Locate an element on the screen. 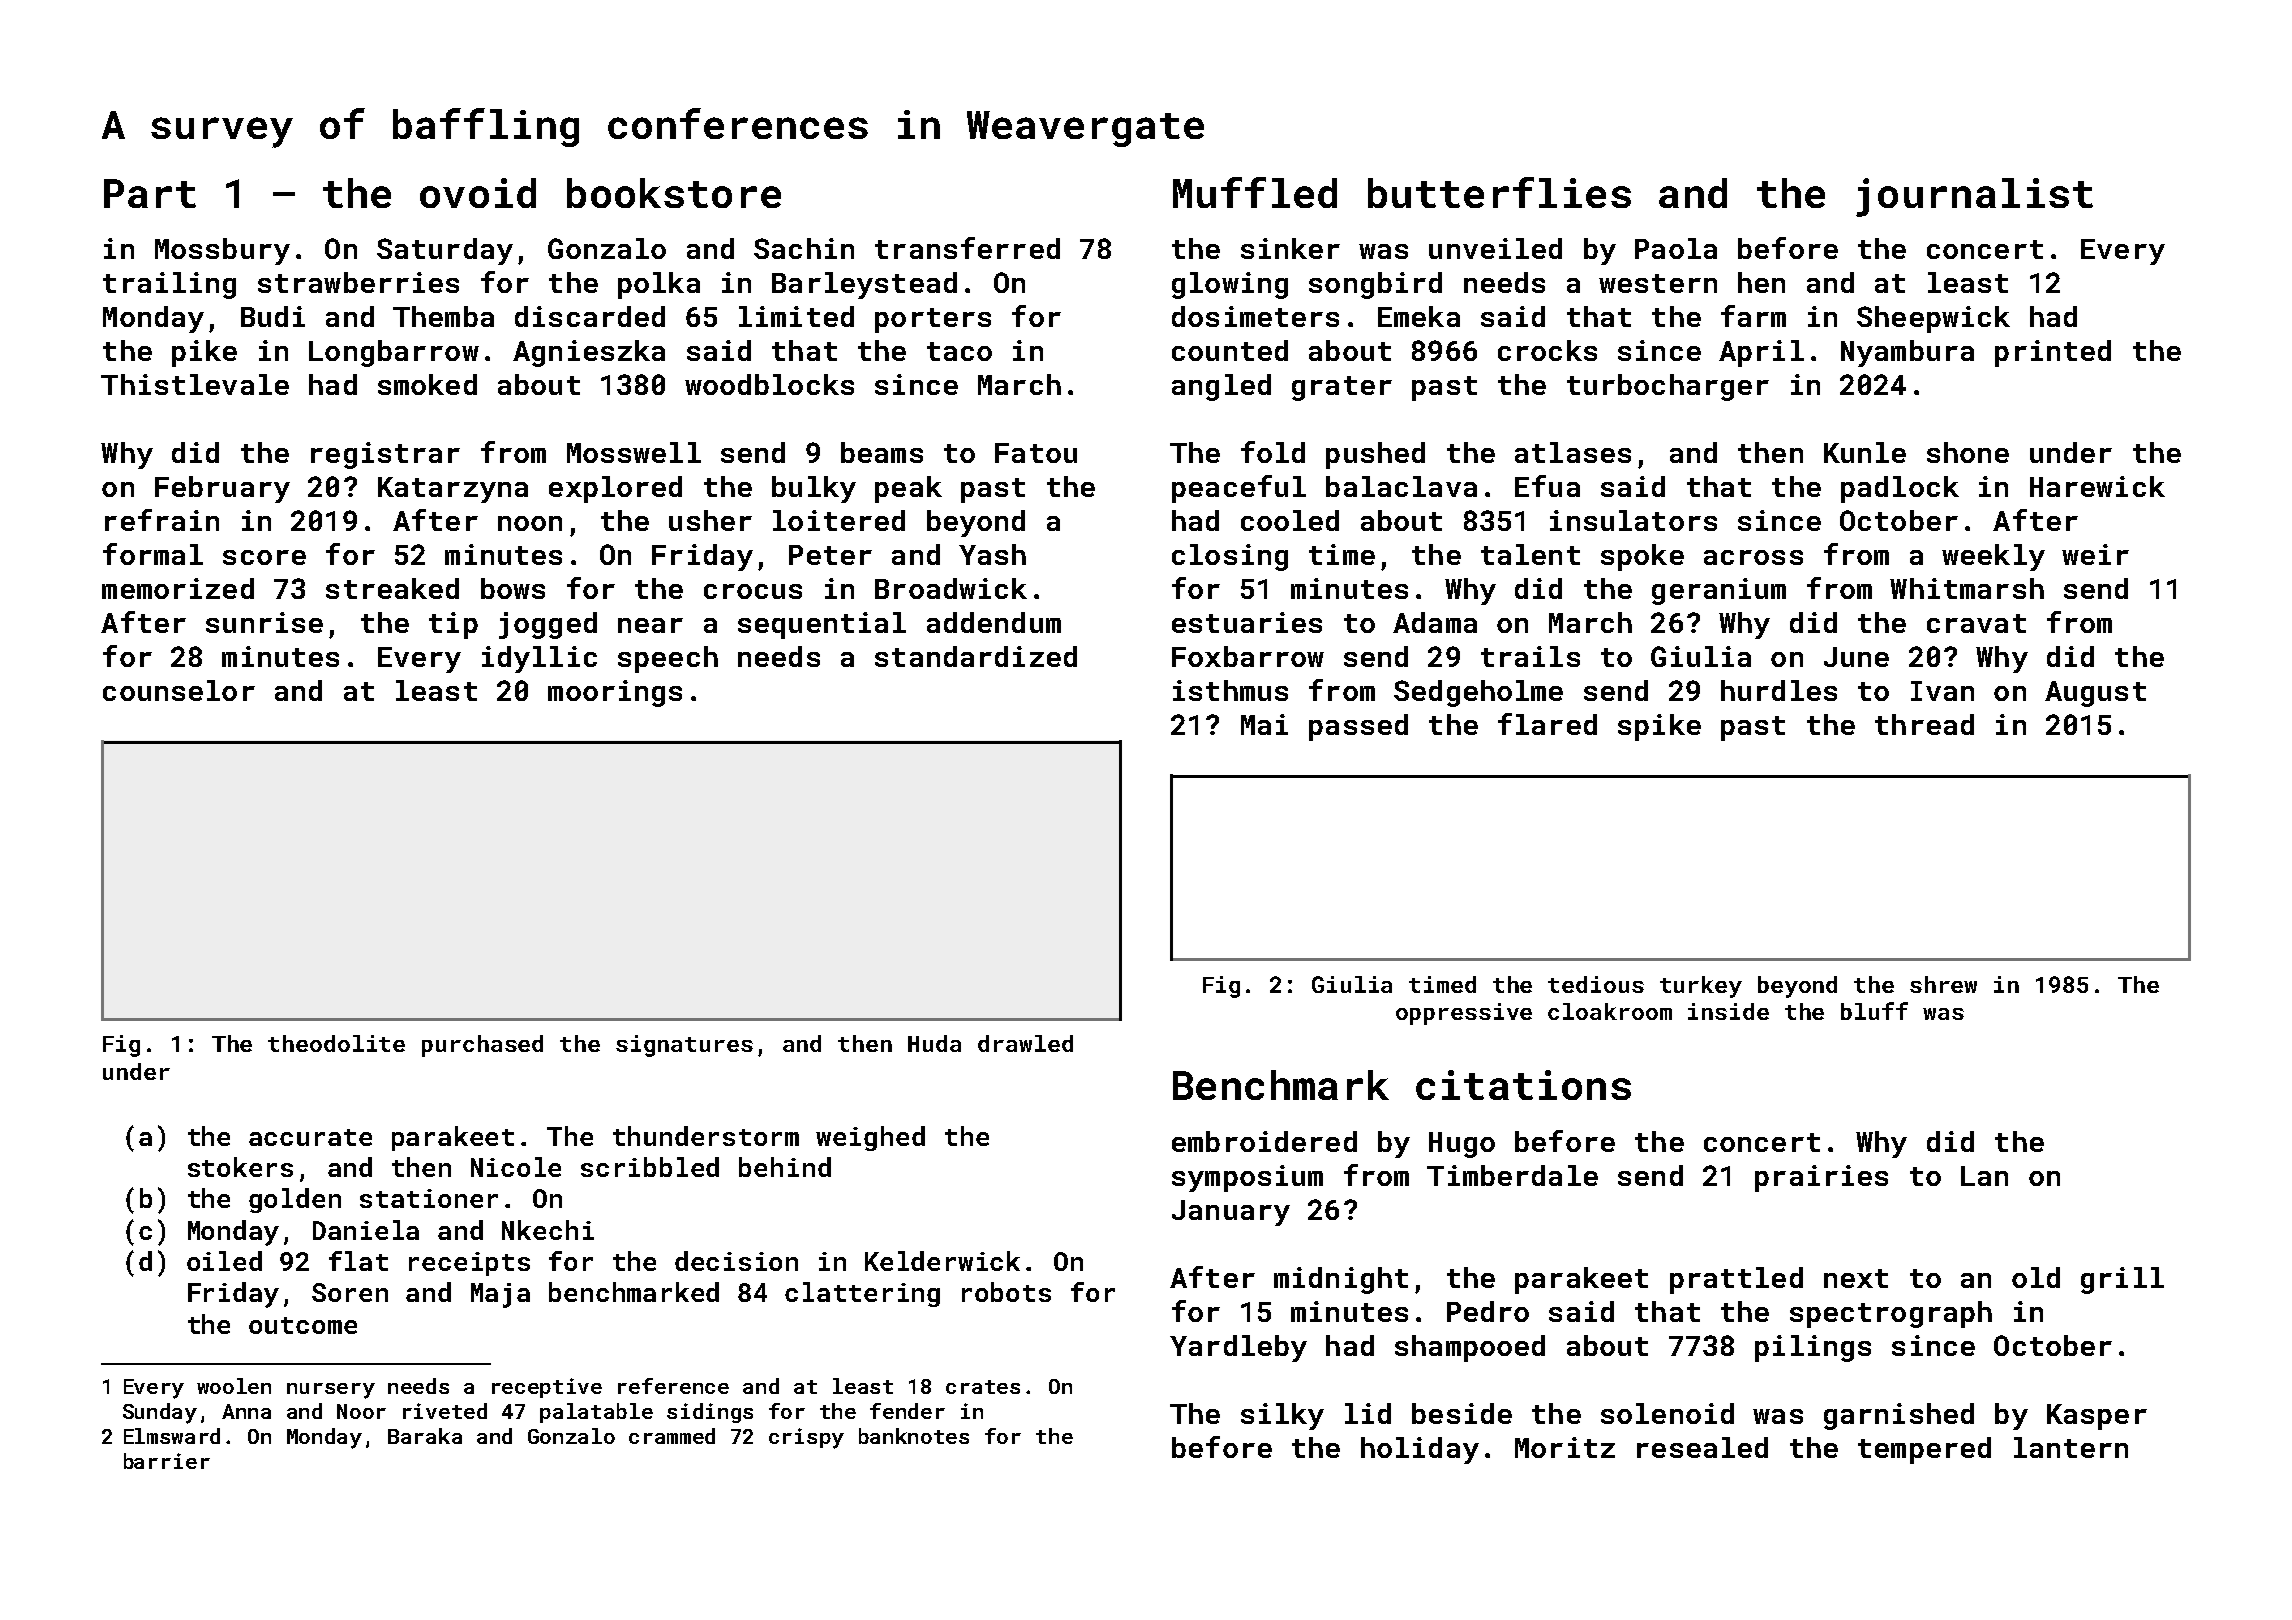 The image size is (2292, 1620). Soren is located at coordinates (350, 1292).
